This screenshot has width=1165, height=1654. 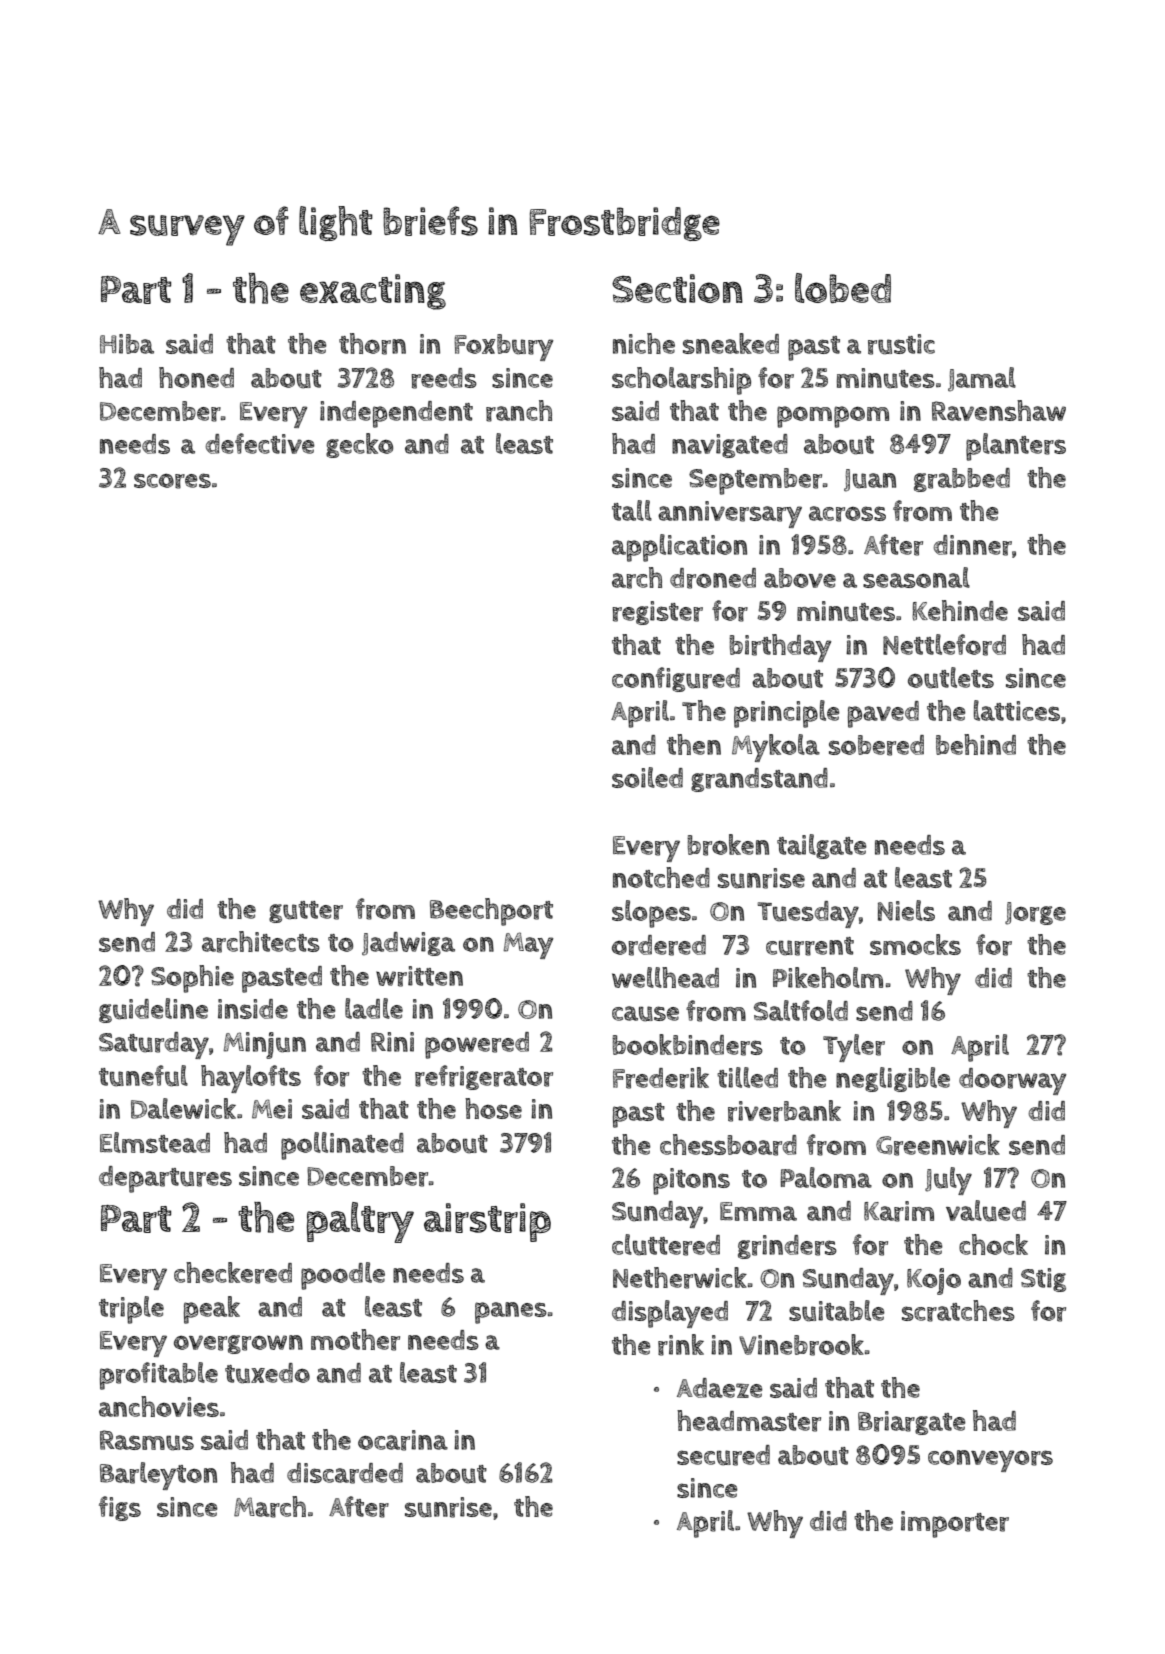 What do you see at coordinates (938, 1145) in the screenshot?
I see `Greenwick` at bounding box center [938, 1145].
